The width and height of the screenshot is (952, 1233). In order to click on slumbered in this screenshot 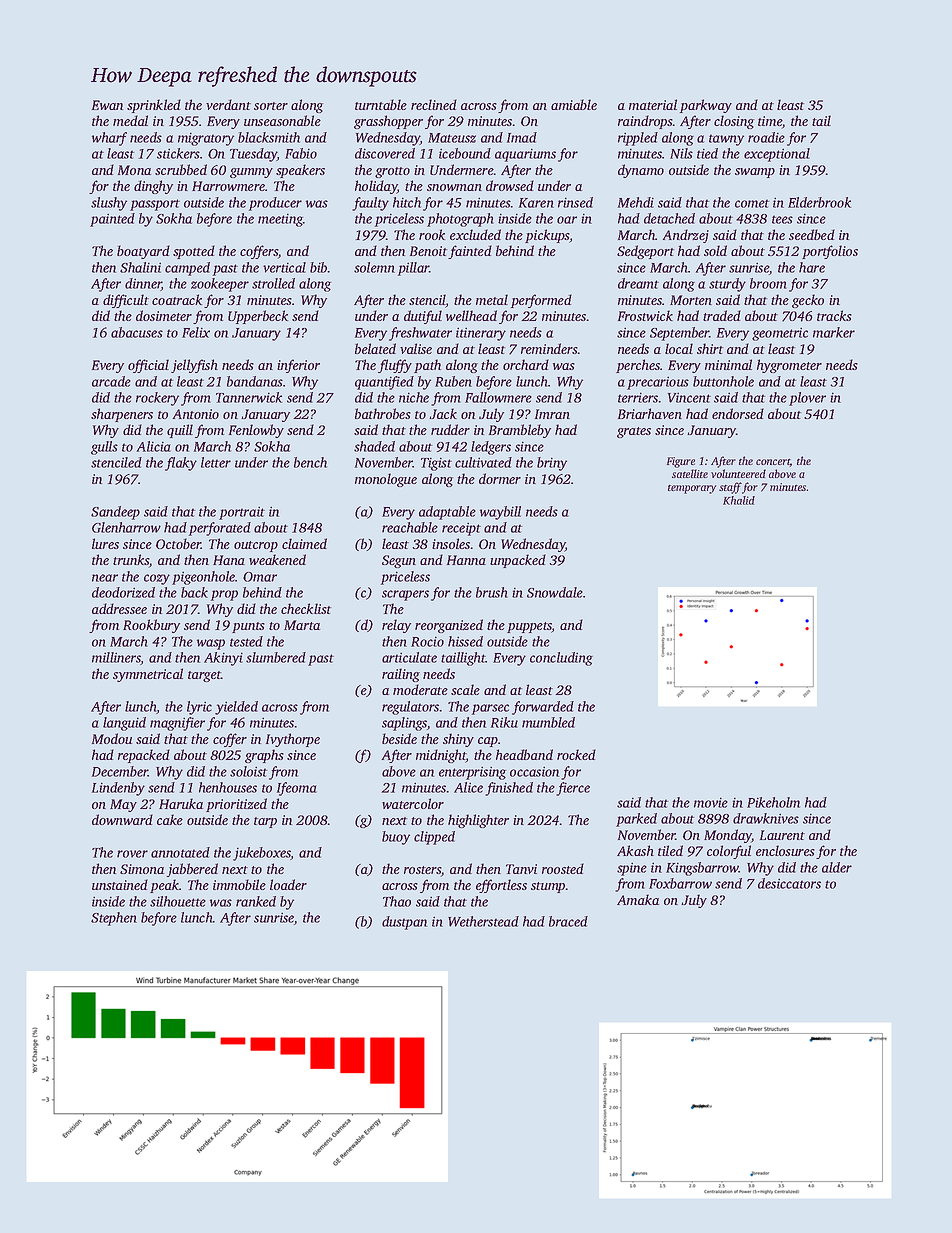, I will do `click(276, 657)`.
